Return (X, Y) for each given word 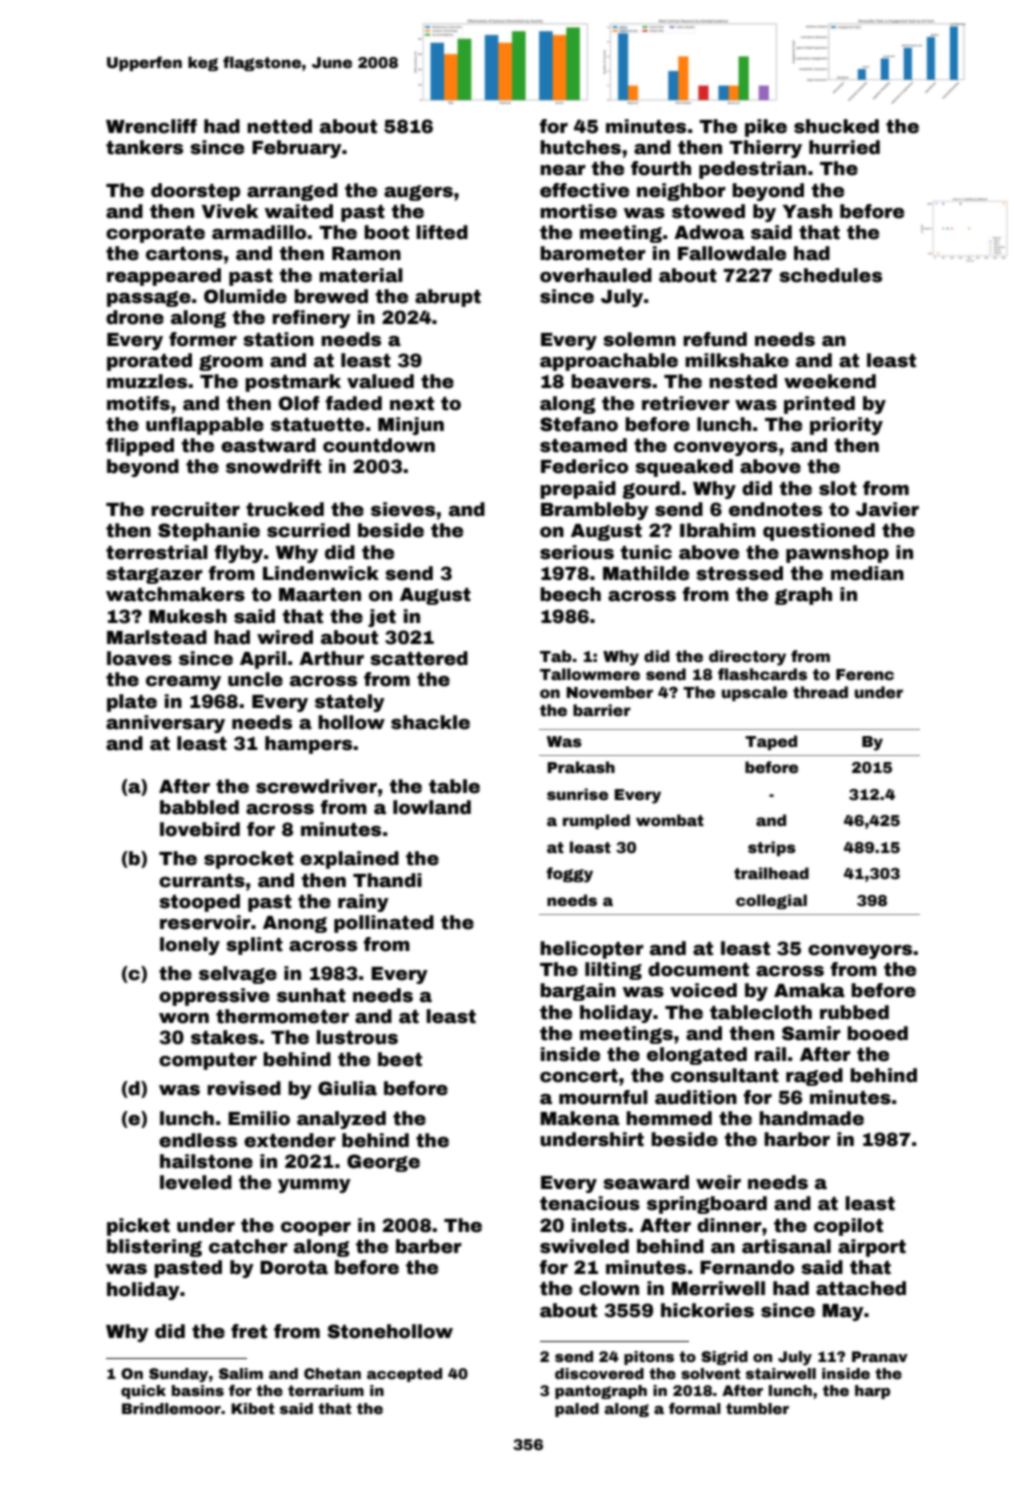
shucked (836, 126)
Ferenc (865, 675)
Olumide (245, 296)
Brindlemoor (171, 1408)
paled (577, 1410)
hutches (580, 147)
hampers (308, 745)
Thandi (387, 880)
